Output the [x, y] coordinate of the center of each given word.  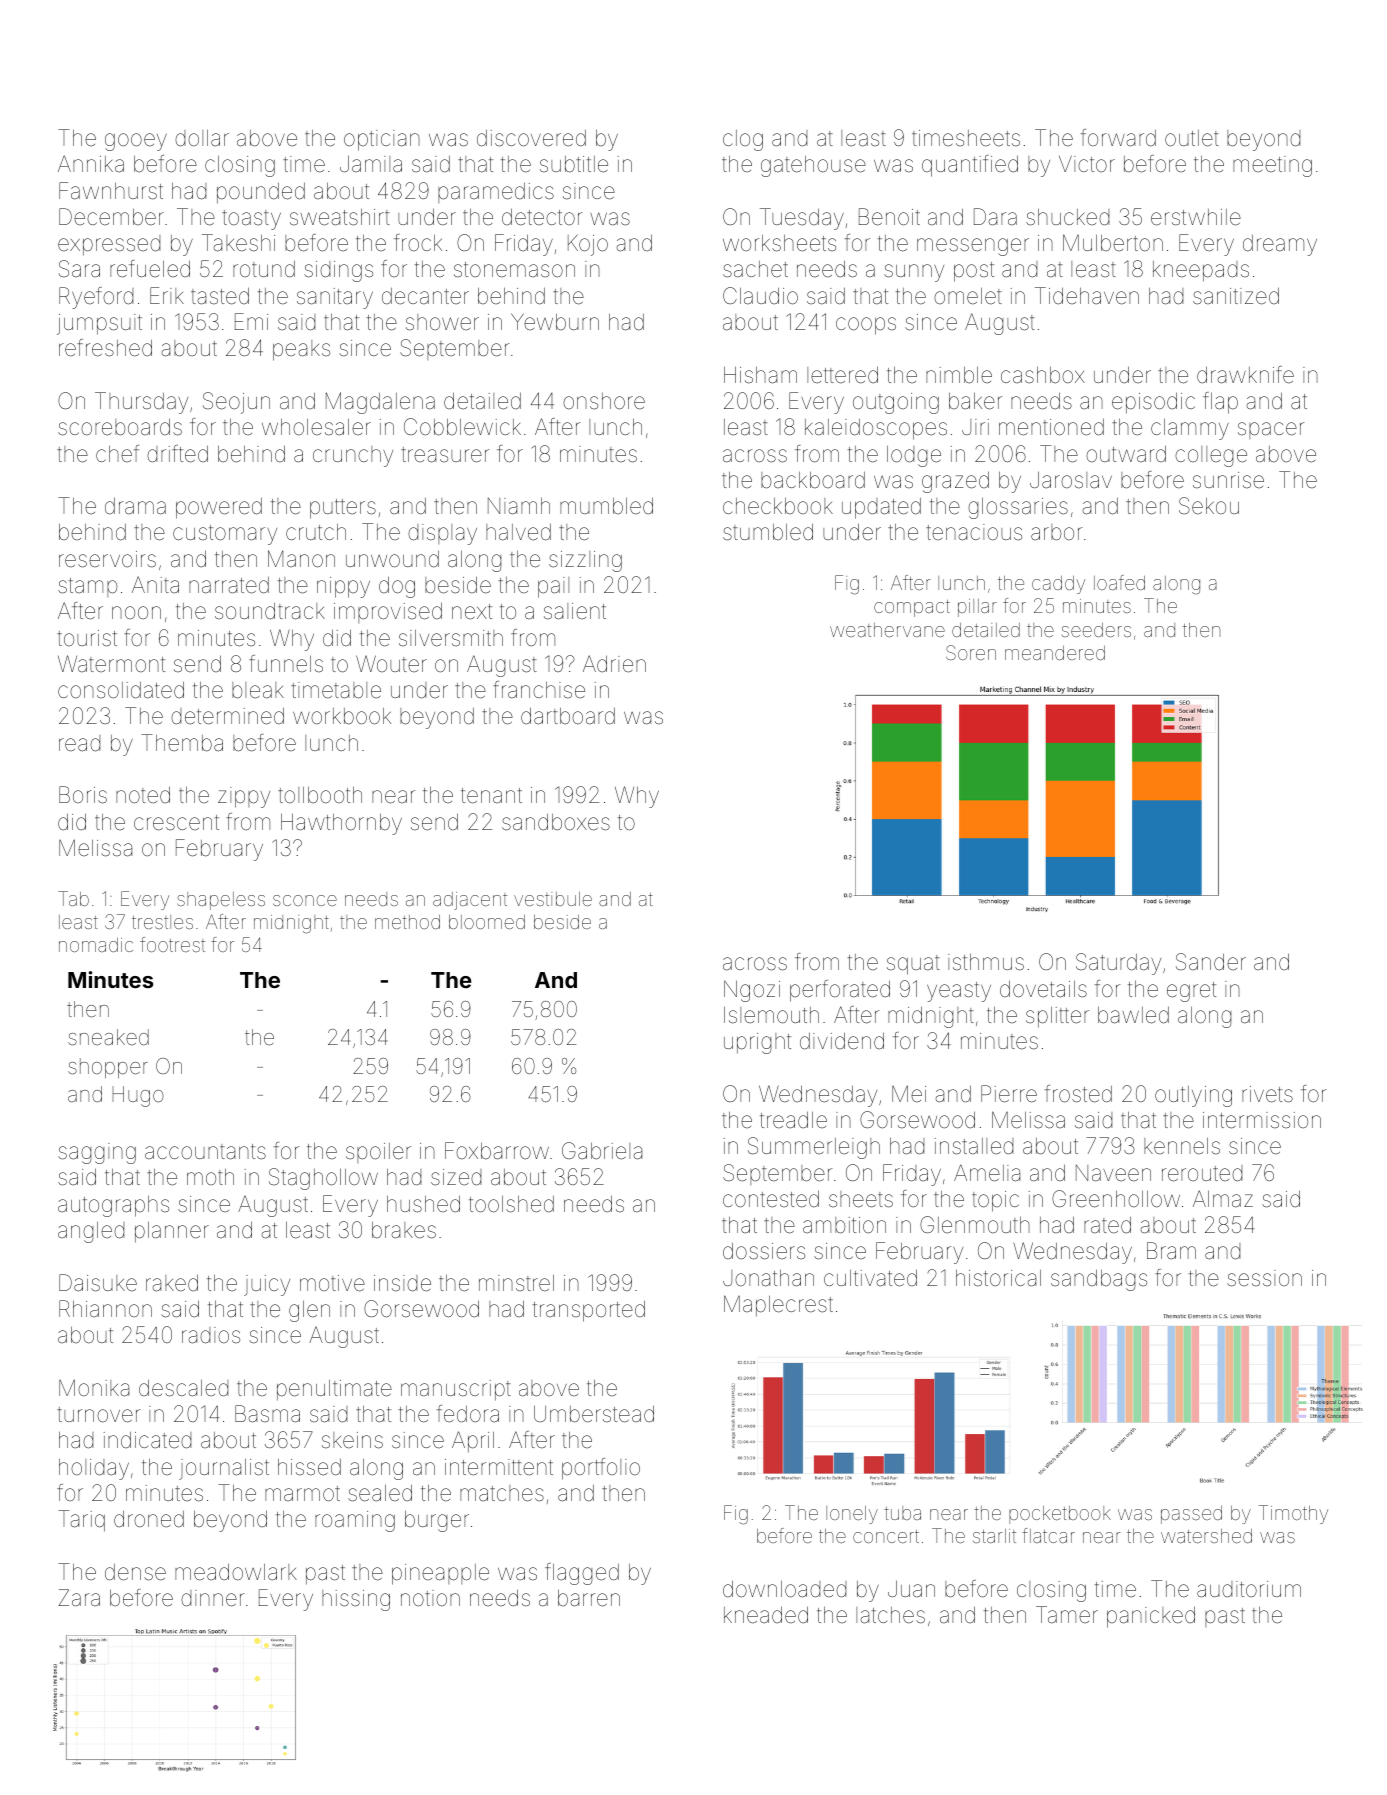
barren [589, 1598]
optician [382, 140]
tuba [902, 1513]
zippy [244, 797]
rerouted [1202, 1173]
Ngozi [752, 991]
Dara [995, 217]
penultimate [334, 1390]
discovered [531, 138]
